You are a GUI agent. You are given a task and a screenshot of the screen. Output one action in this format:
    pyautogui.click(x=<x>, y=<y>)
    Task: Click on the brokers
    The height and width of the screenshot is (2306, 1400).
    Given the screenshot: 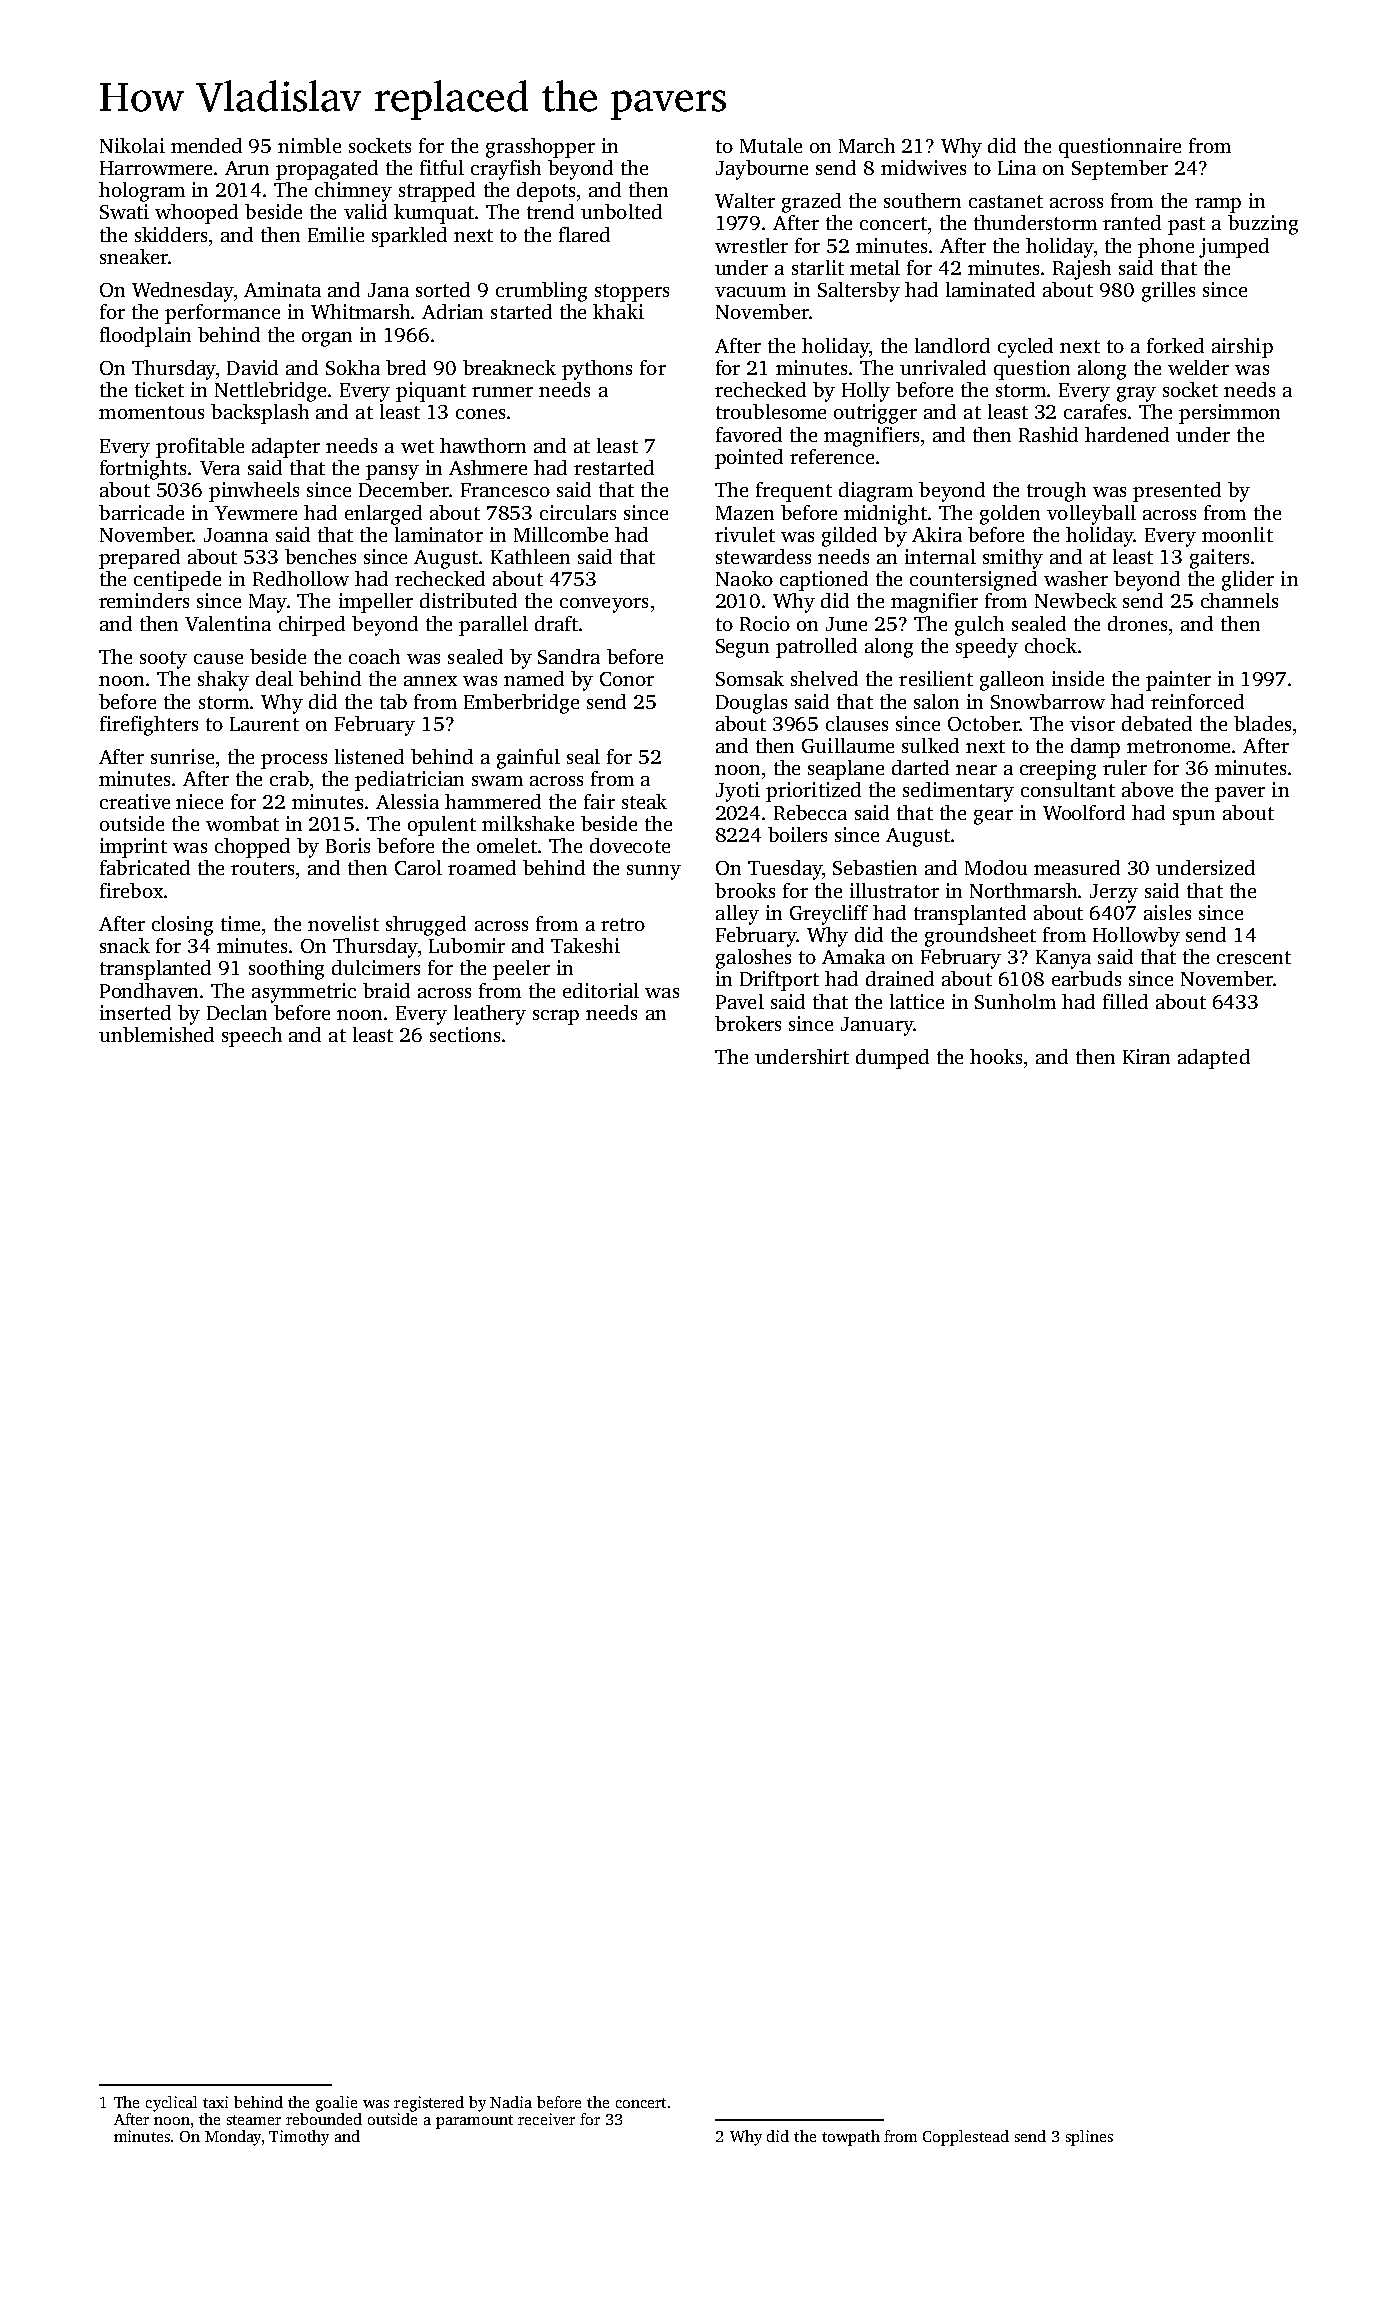 What is the action you would take?
    pyautogui.click(x=748, y=1023)
